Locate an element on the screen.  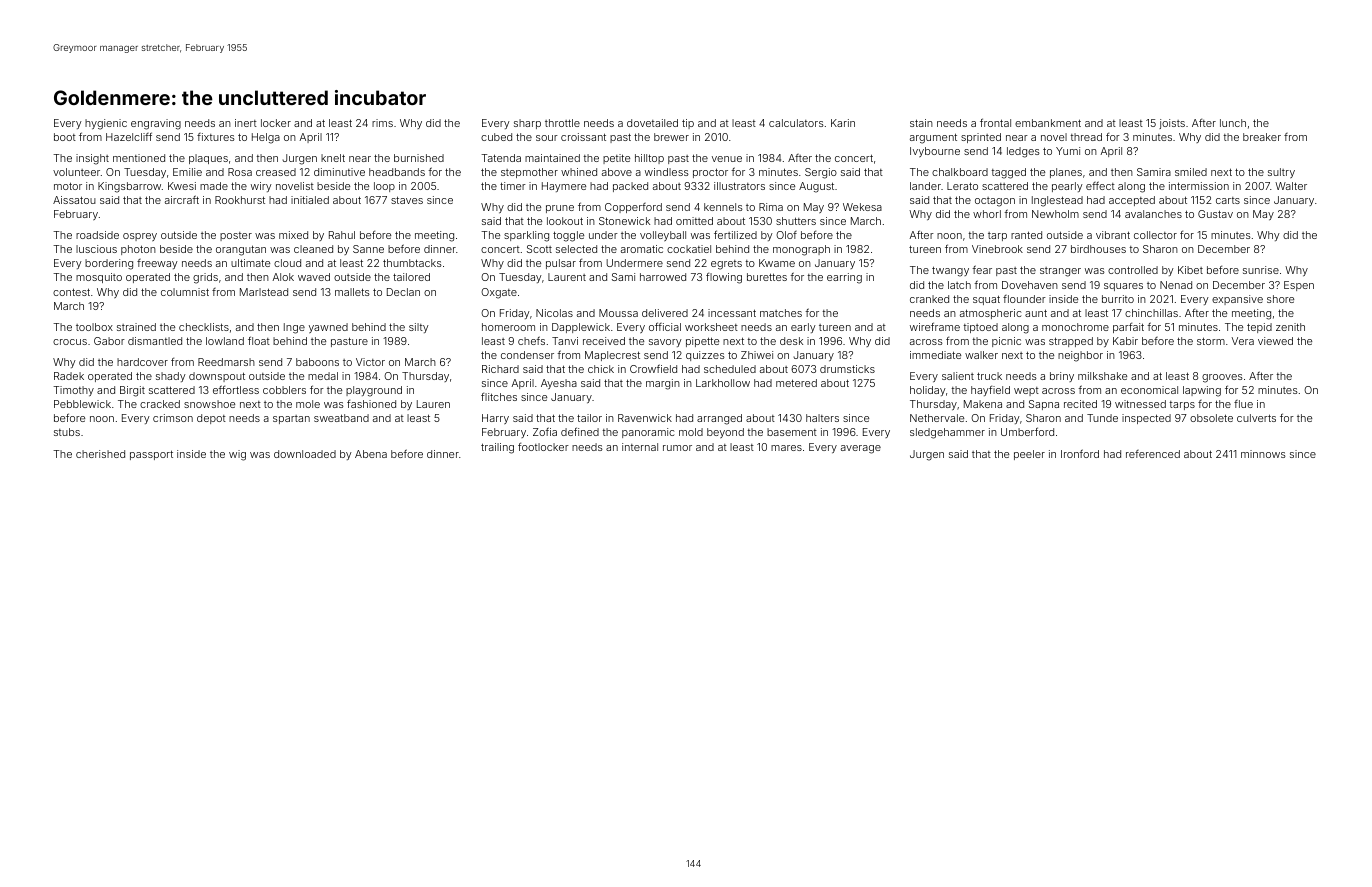
omitted is located at coordinates (694, 221).
